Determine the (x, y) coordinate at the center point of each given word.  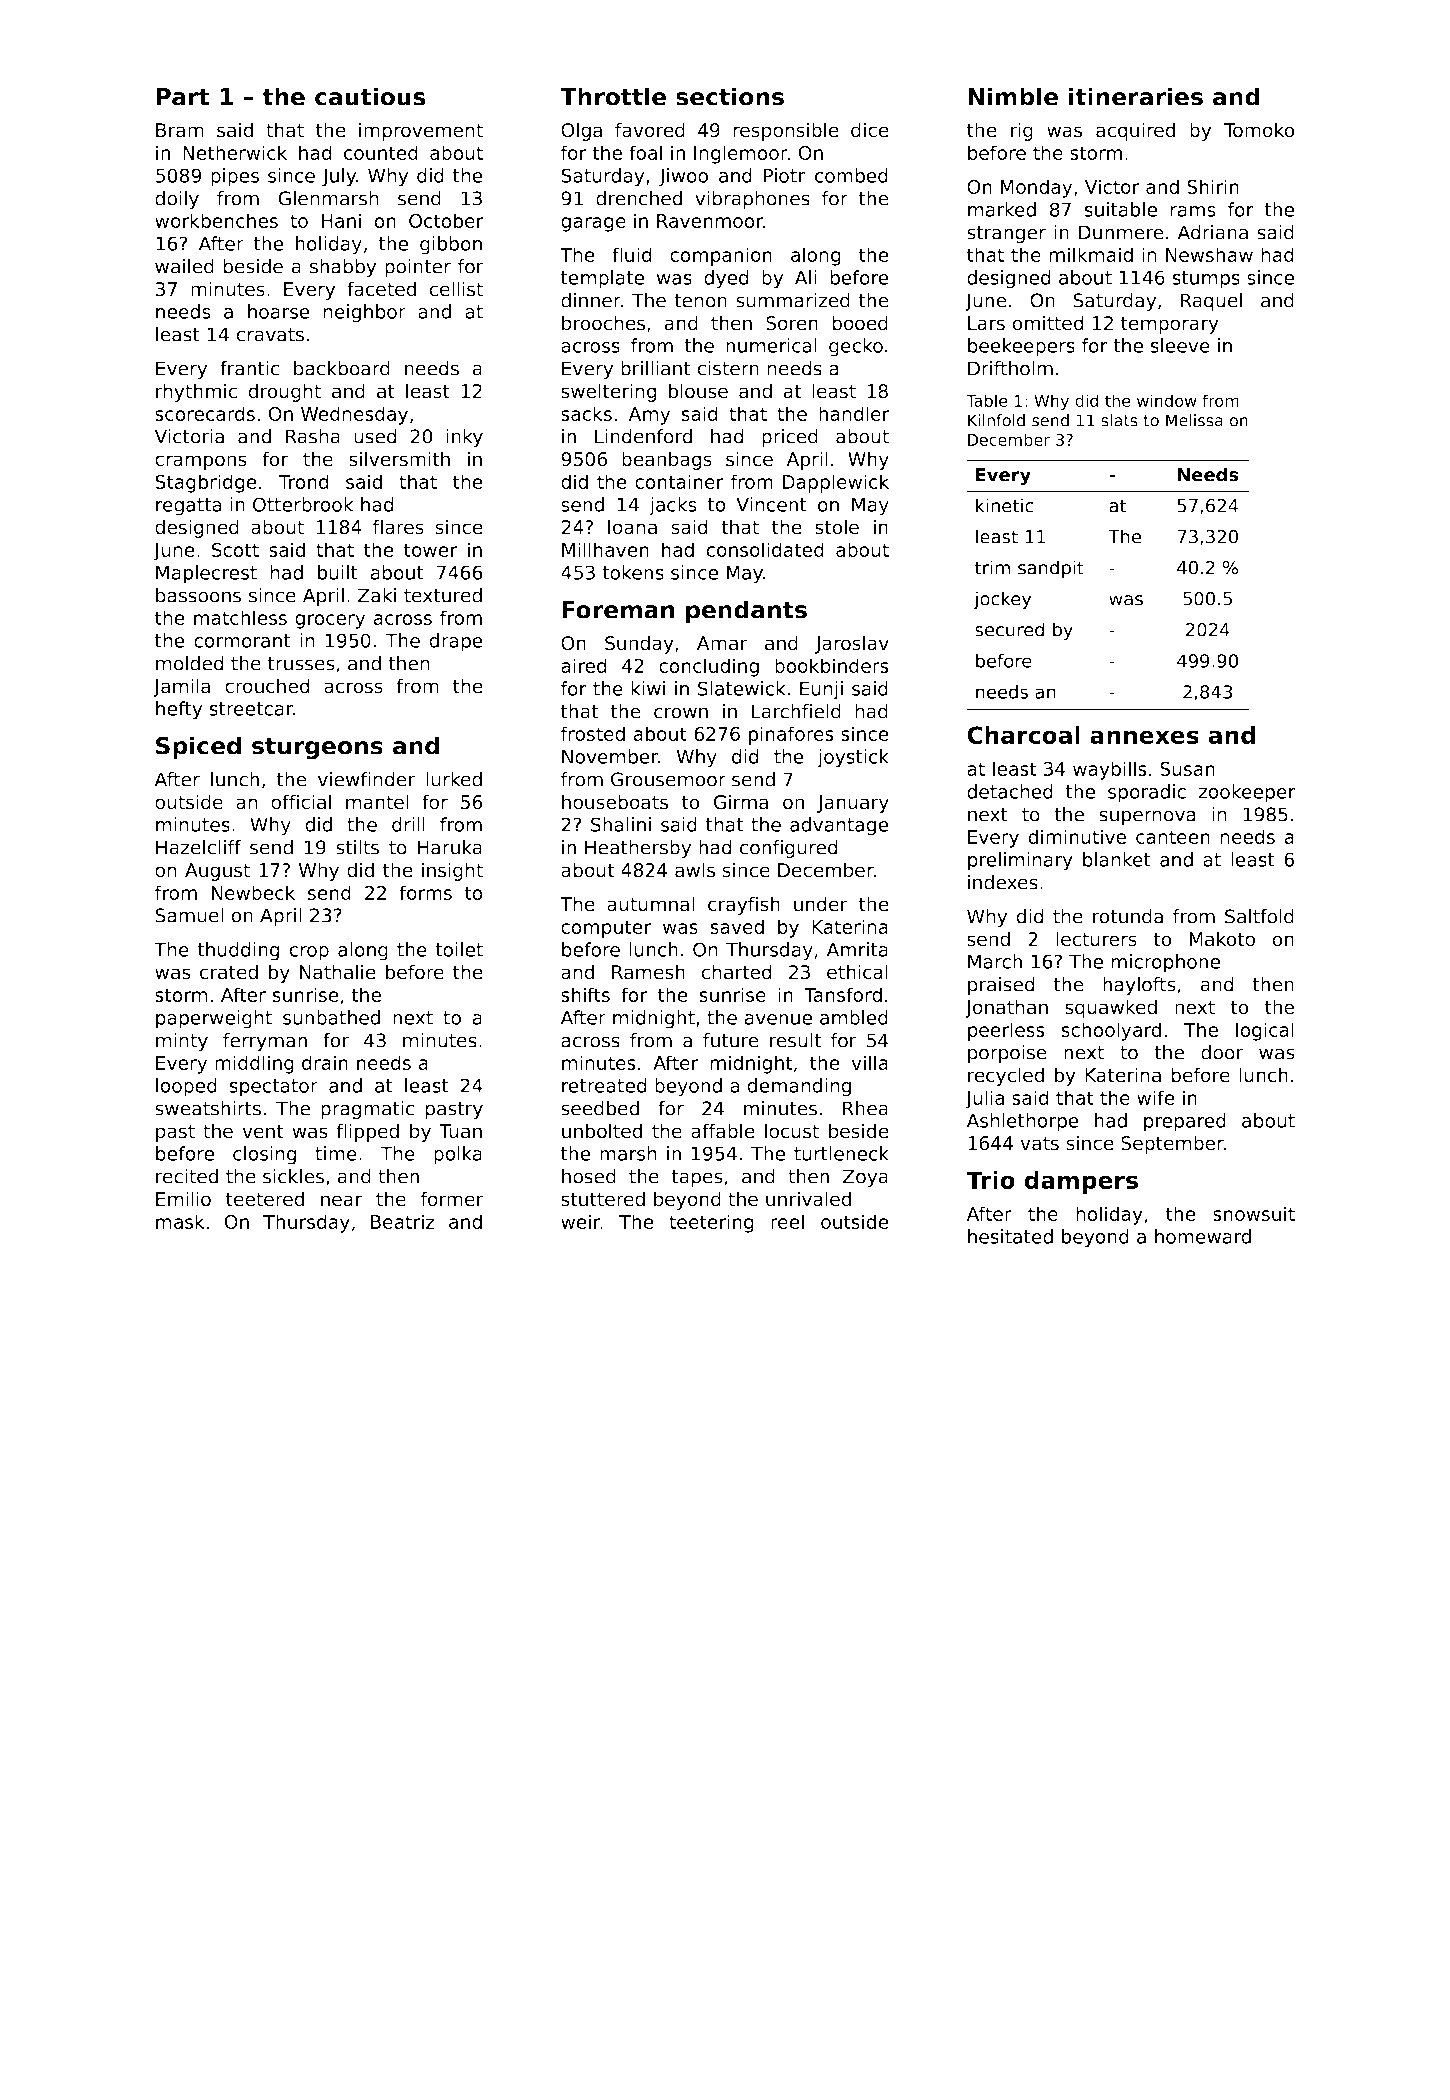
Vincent (771, 504)
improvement (421, 131)
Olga (581, 131)
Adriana (1213, 232)
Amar (722, 643)
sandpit (1051, 569)
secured (1009, 629)
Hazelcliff (198, 847)
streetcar (251, 709)
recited (187, 1176)
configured (789, 849)
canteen (1173, 837)
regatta (189, 507)
